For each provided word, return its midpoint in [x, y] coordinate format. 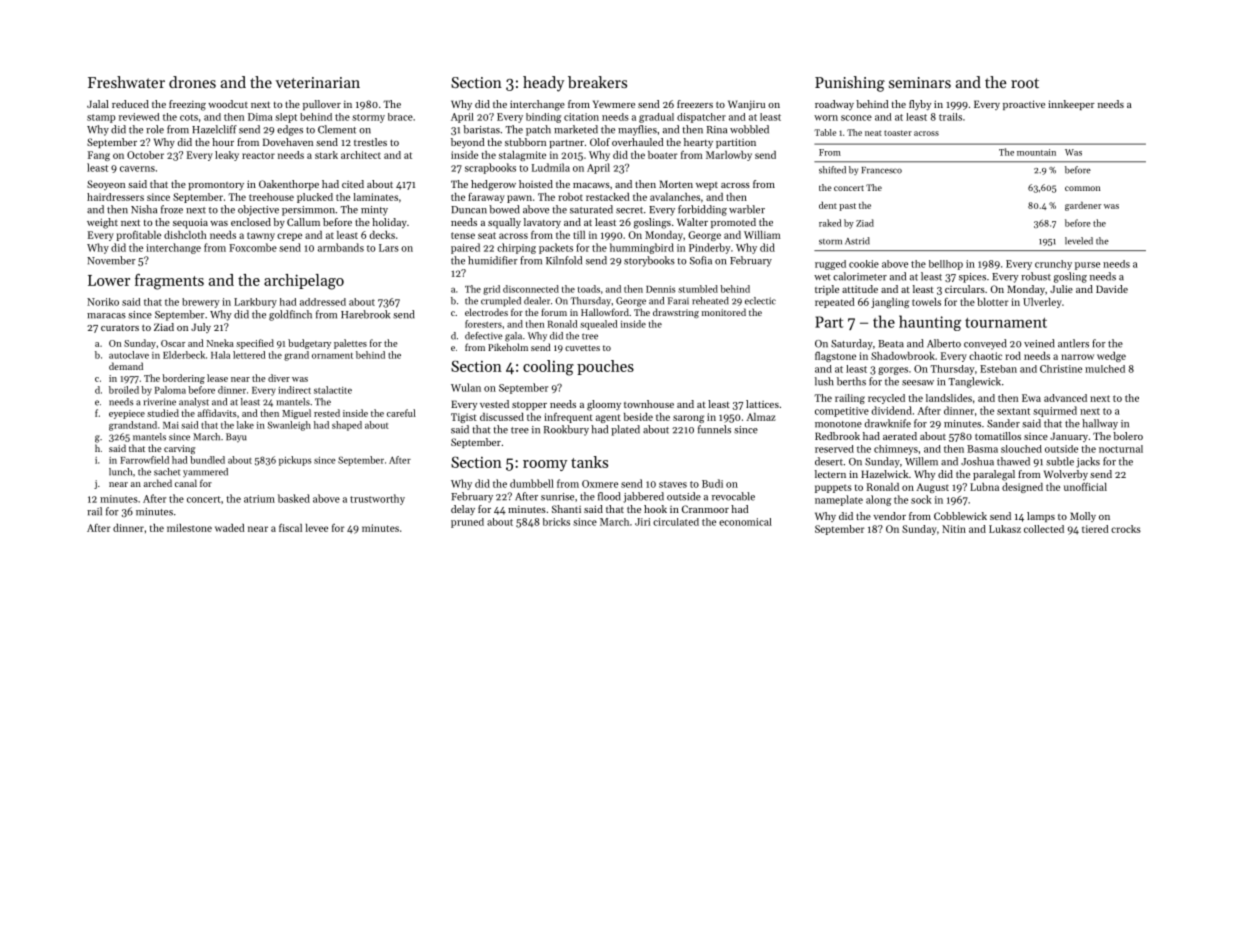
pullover [322, 105]
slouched [1021, 449]
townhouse [649, 404]
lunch [120, 472]
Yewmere [614, 104]
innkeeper [1071, 105]
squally [504, 223]
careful [401, 413]
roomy [545, 465]
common [1082, 188]
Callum [303, 222]
